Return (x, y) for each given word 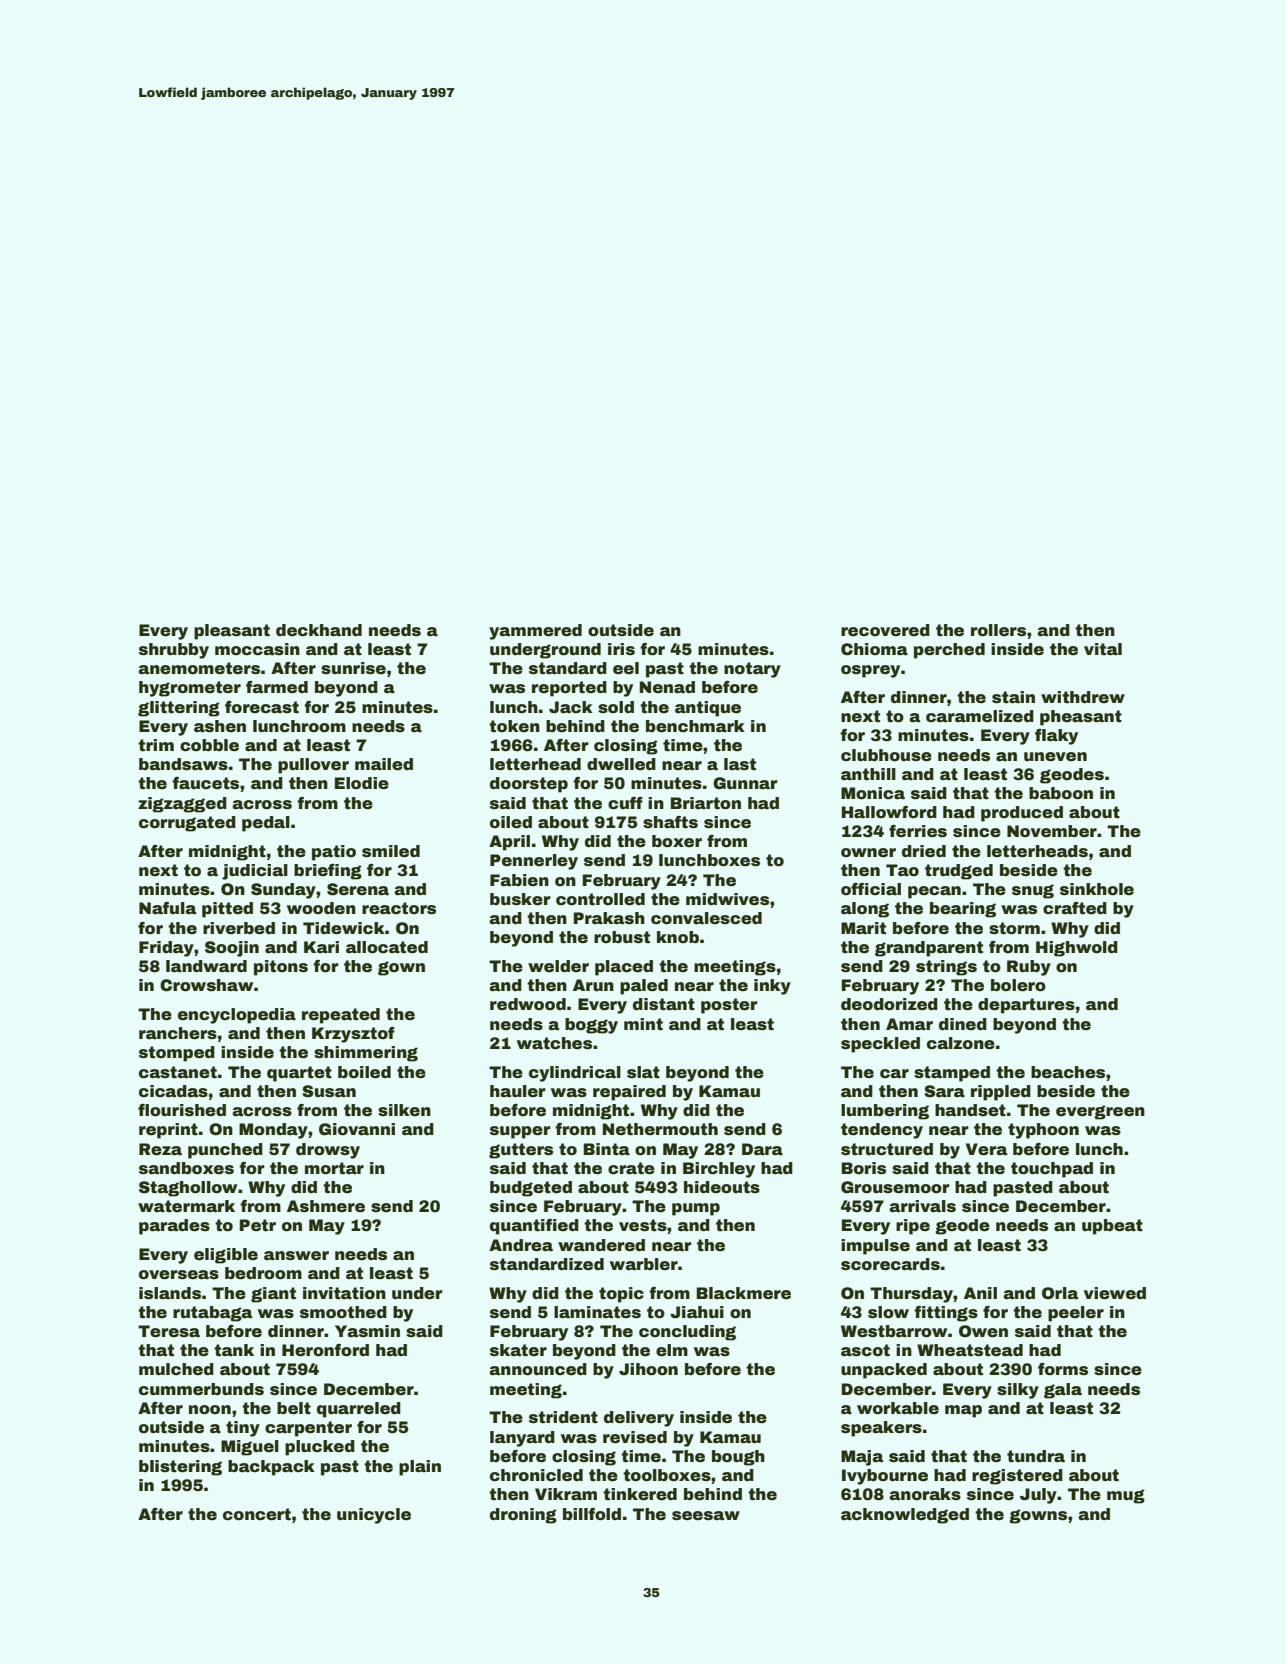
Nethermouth (660, 1129)
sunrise (353, 668)
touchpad (1052, 1170)
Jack (571, 707)
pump (696, 1209)
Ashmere (326, 1206)
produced (1022, 814)
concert (257, 1514)
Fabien (519, 880)
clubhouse (886, 755)
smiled (391, 851)
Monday (273, 1131)
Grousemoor (895, 1187)
